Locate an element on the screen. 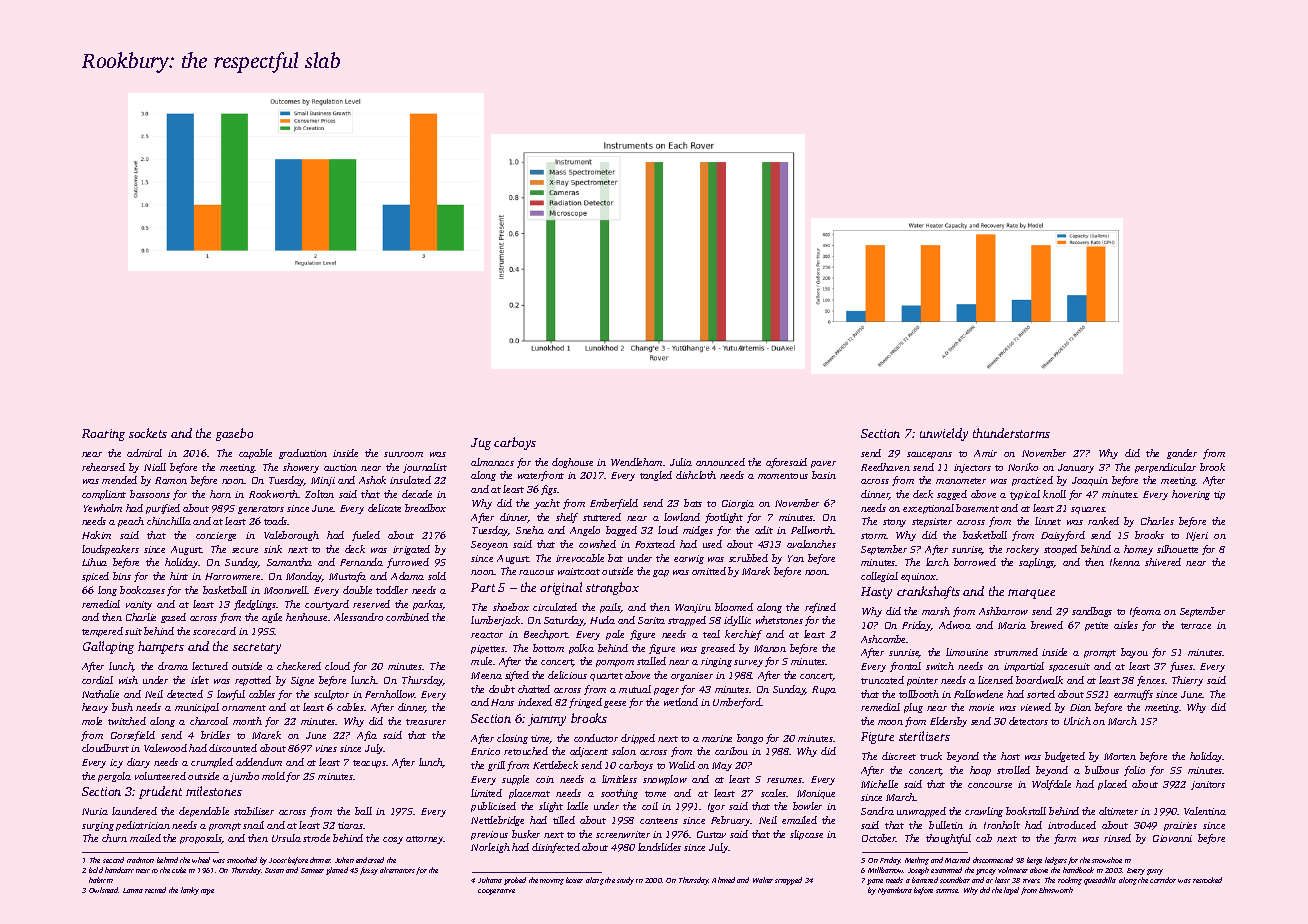  sockets is located at coordinates (148, 433).
